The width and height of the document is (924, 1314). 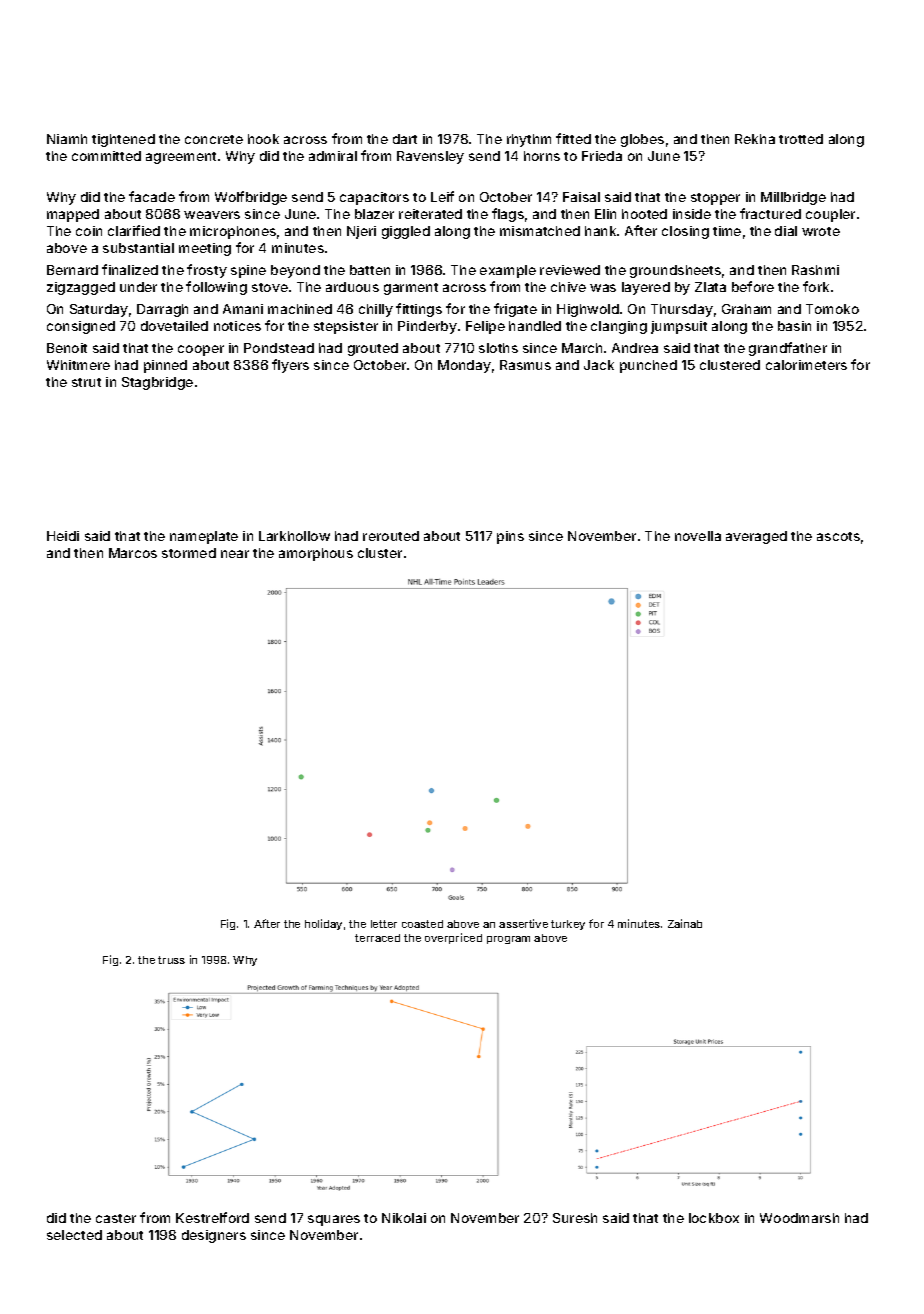 What do you see at coordinates (806, 365) in the document?
I see `calorimeters` at bounding box center [806, 365].
